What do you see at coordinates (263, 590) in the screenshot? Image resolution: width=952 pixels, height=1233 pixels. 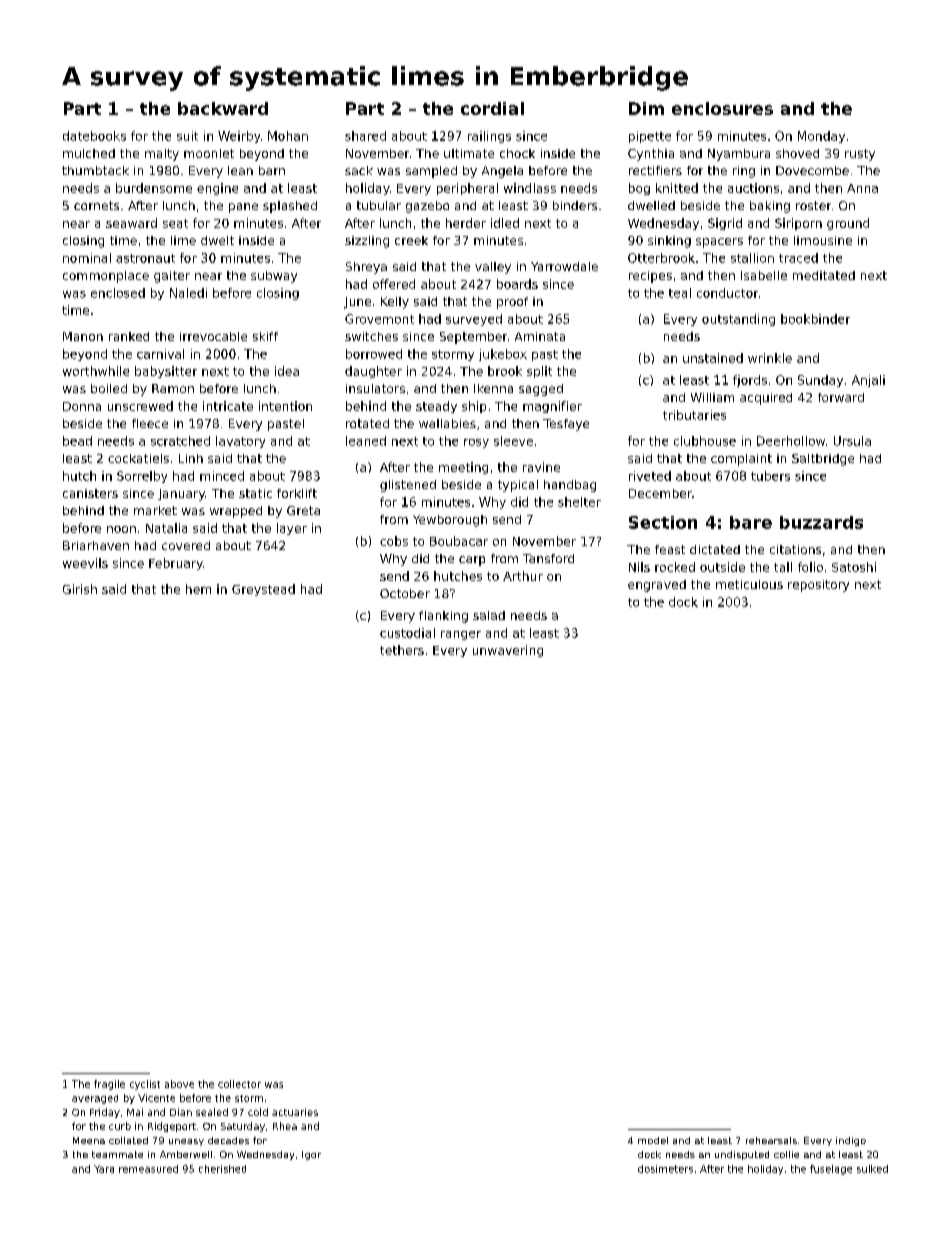 I see `Greystead` at bounding box center [263, 590].
